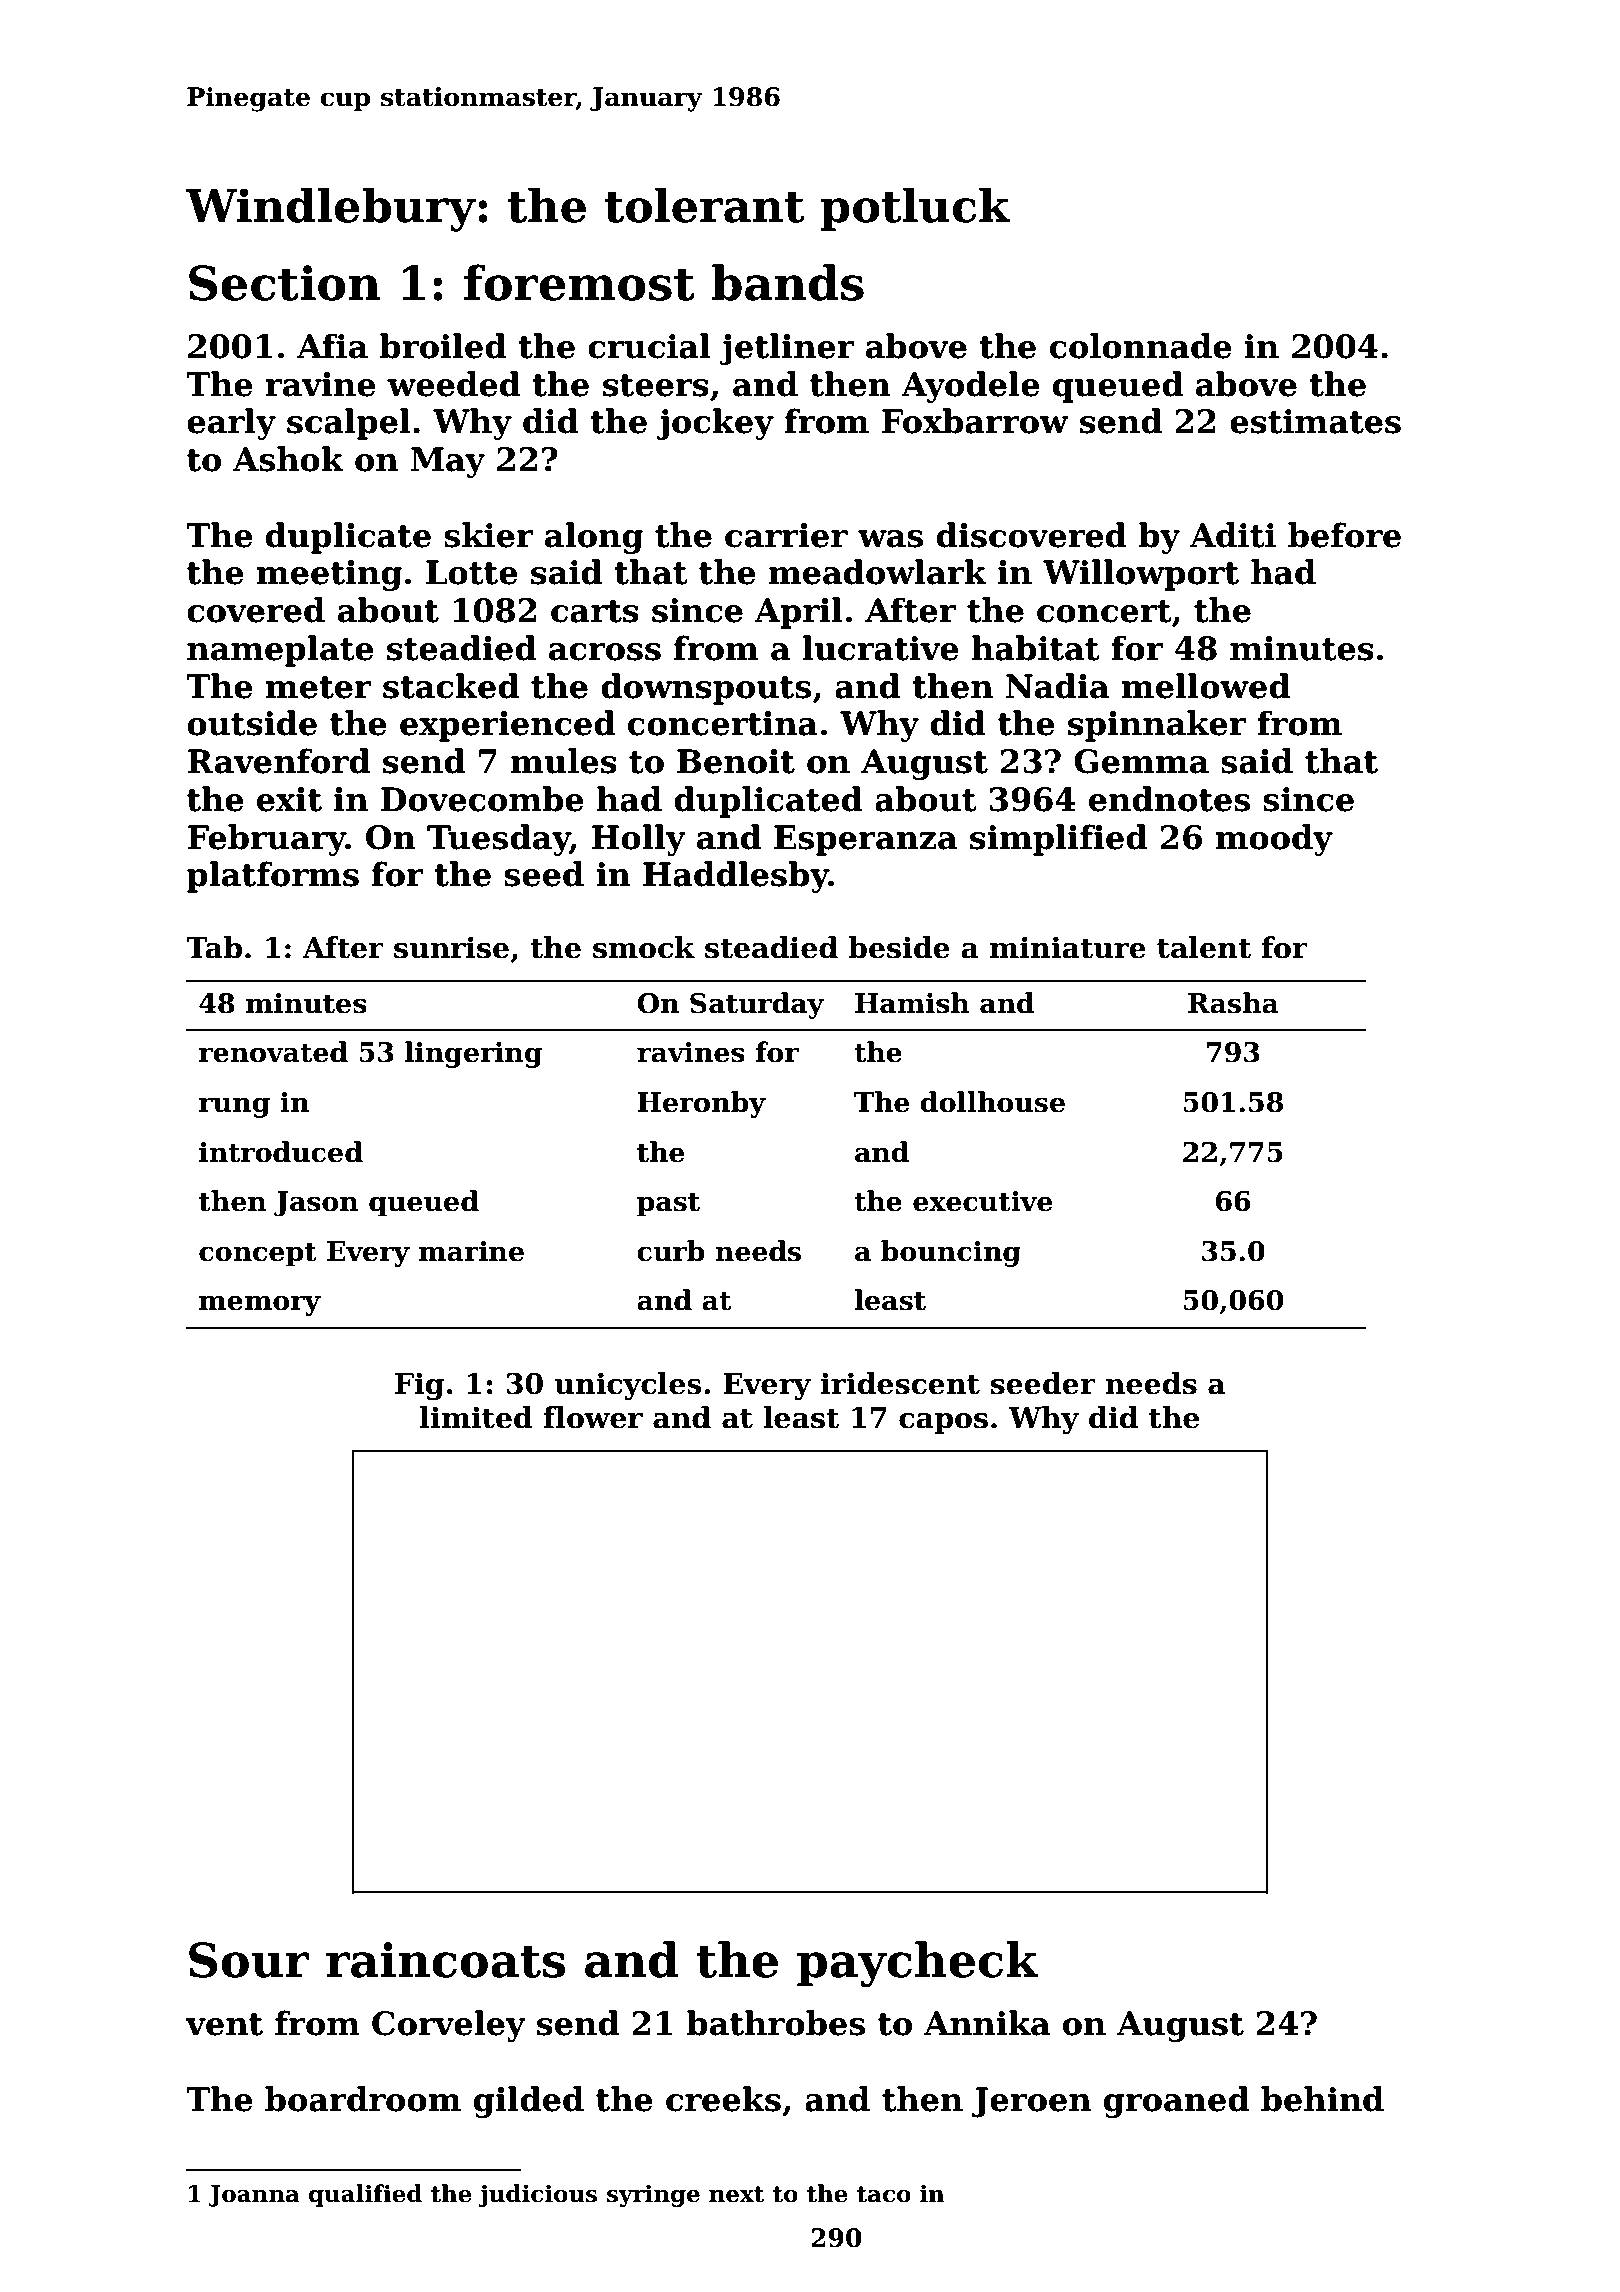  I want to click on Haddlesby, so click(736, 877).
